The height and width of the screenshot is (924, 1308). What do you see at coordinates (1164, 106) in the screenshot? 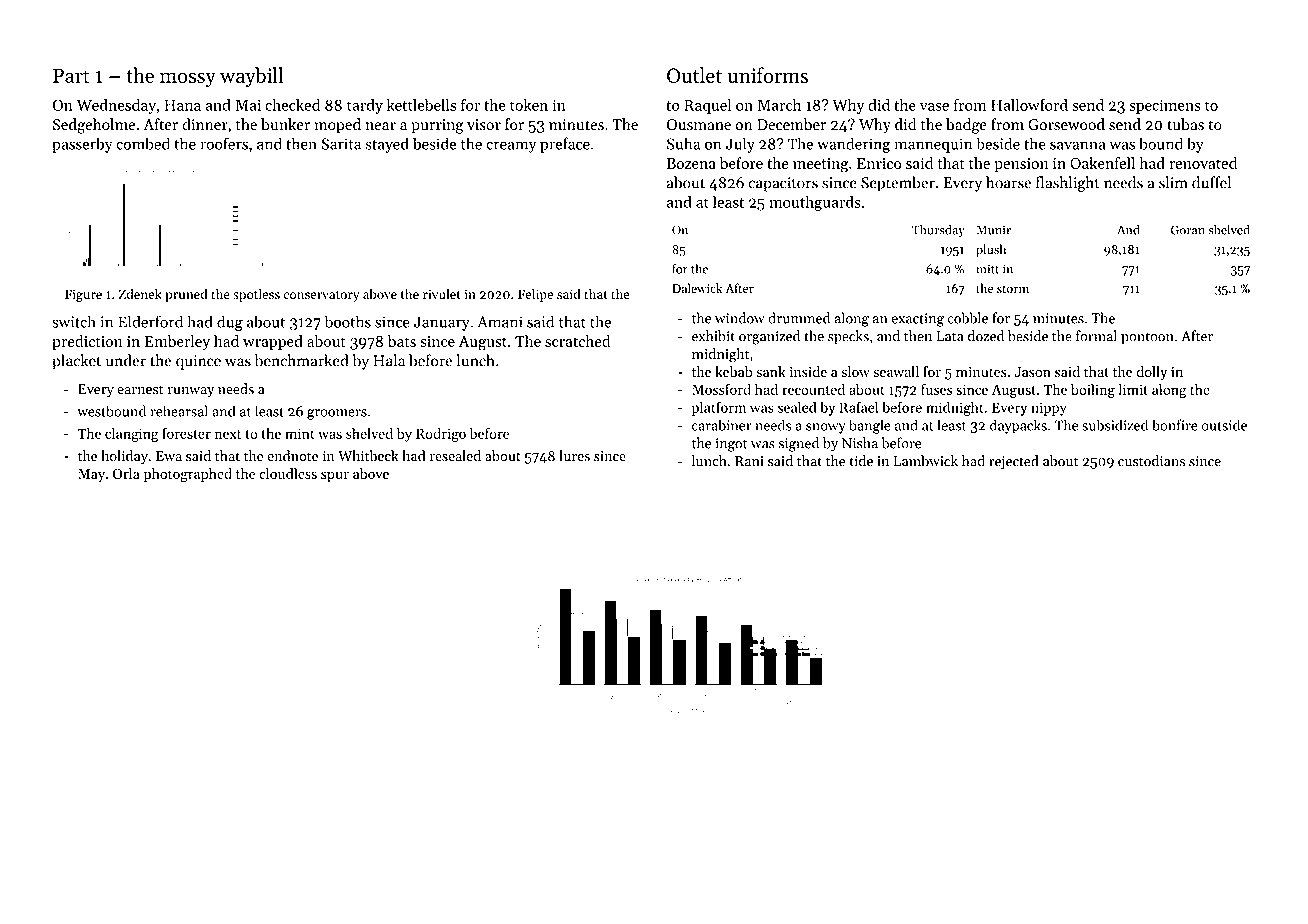
I see `specimens` at bounding box center [1164, 106].
